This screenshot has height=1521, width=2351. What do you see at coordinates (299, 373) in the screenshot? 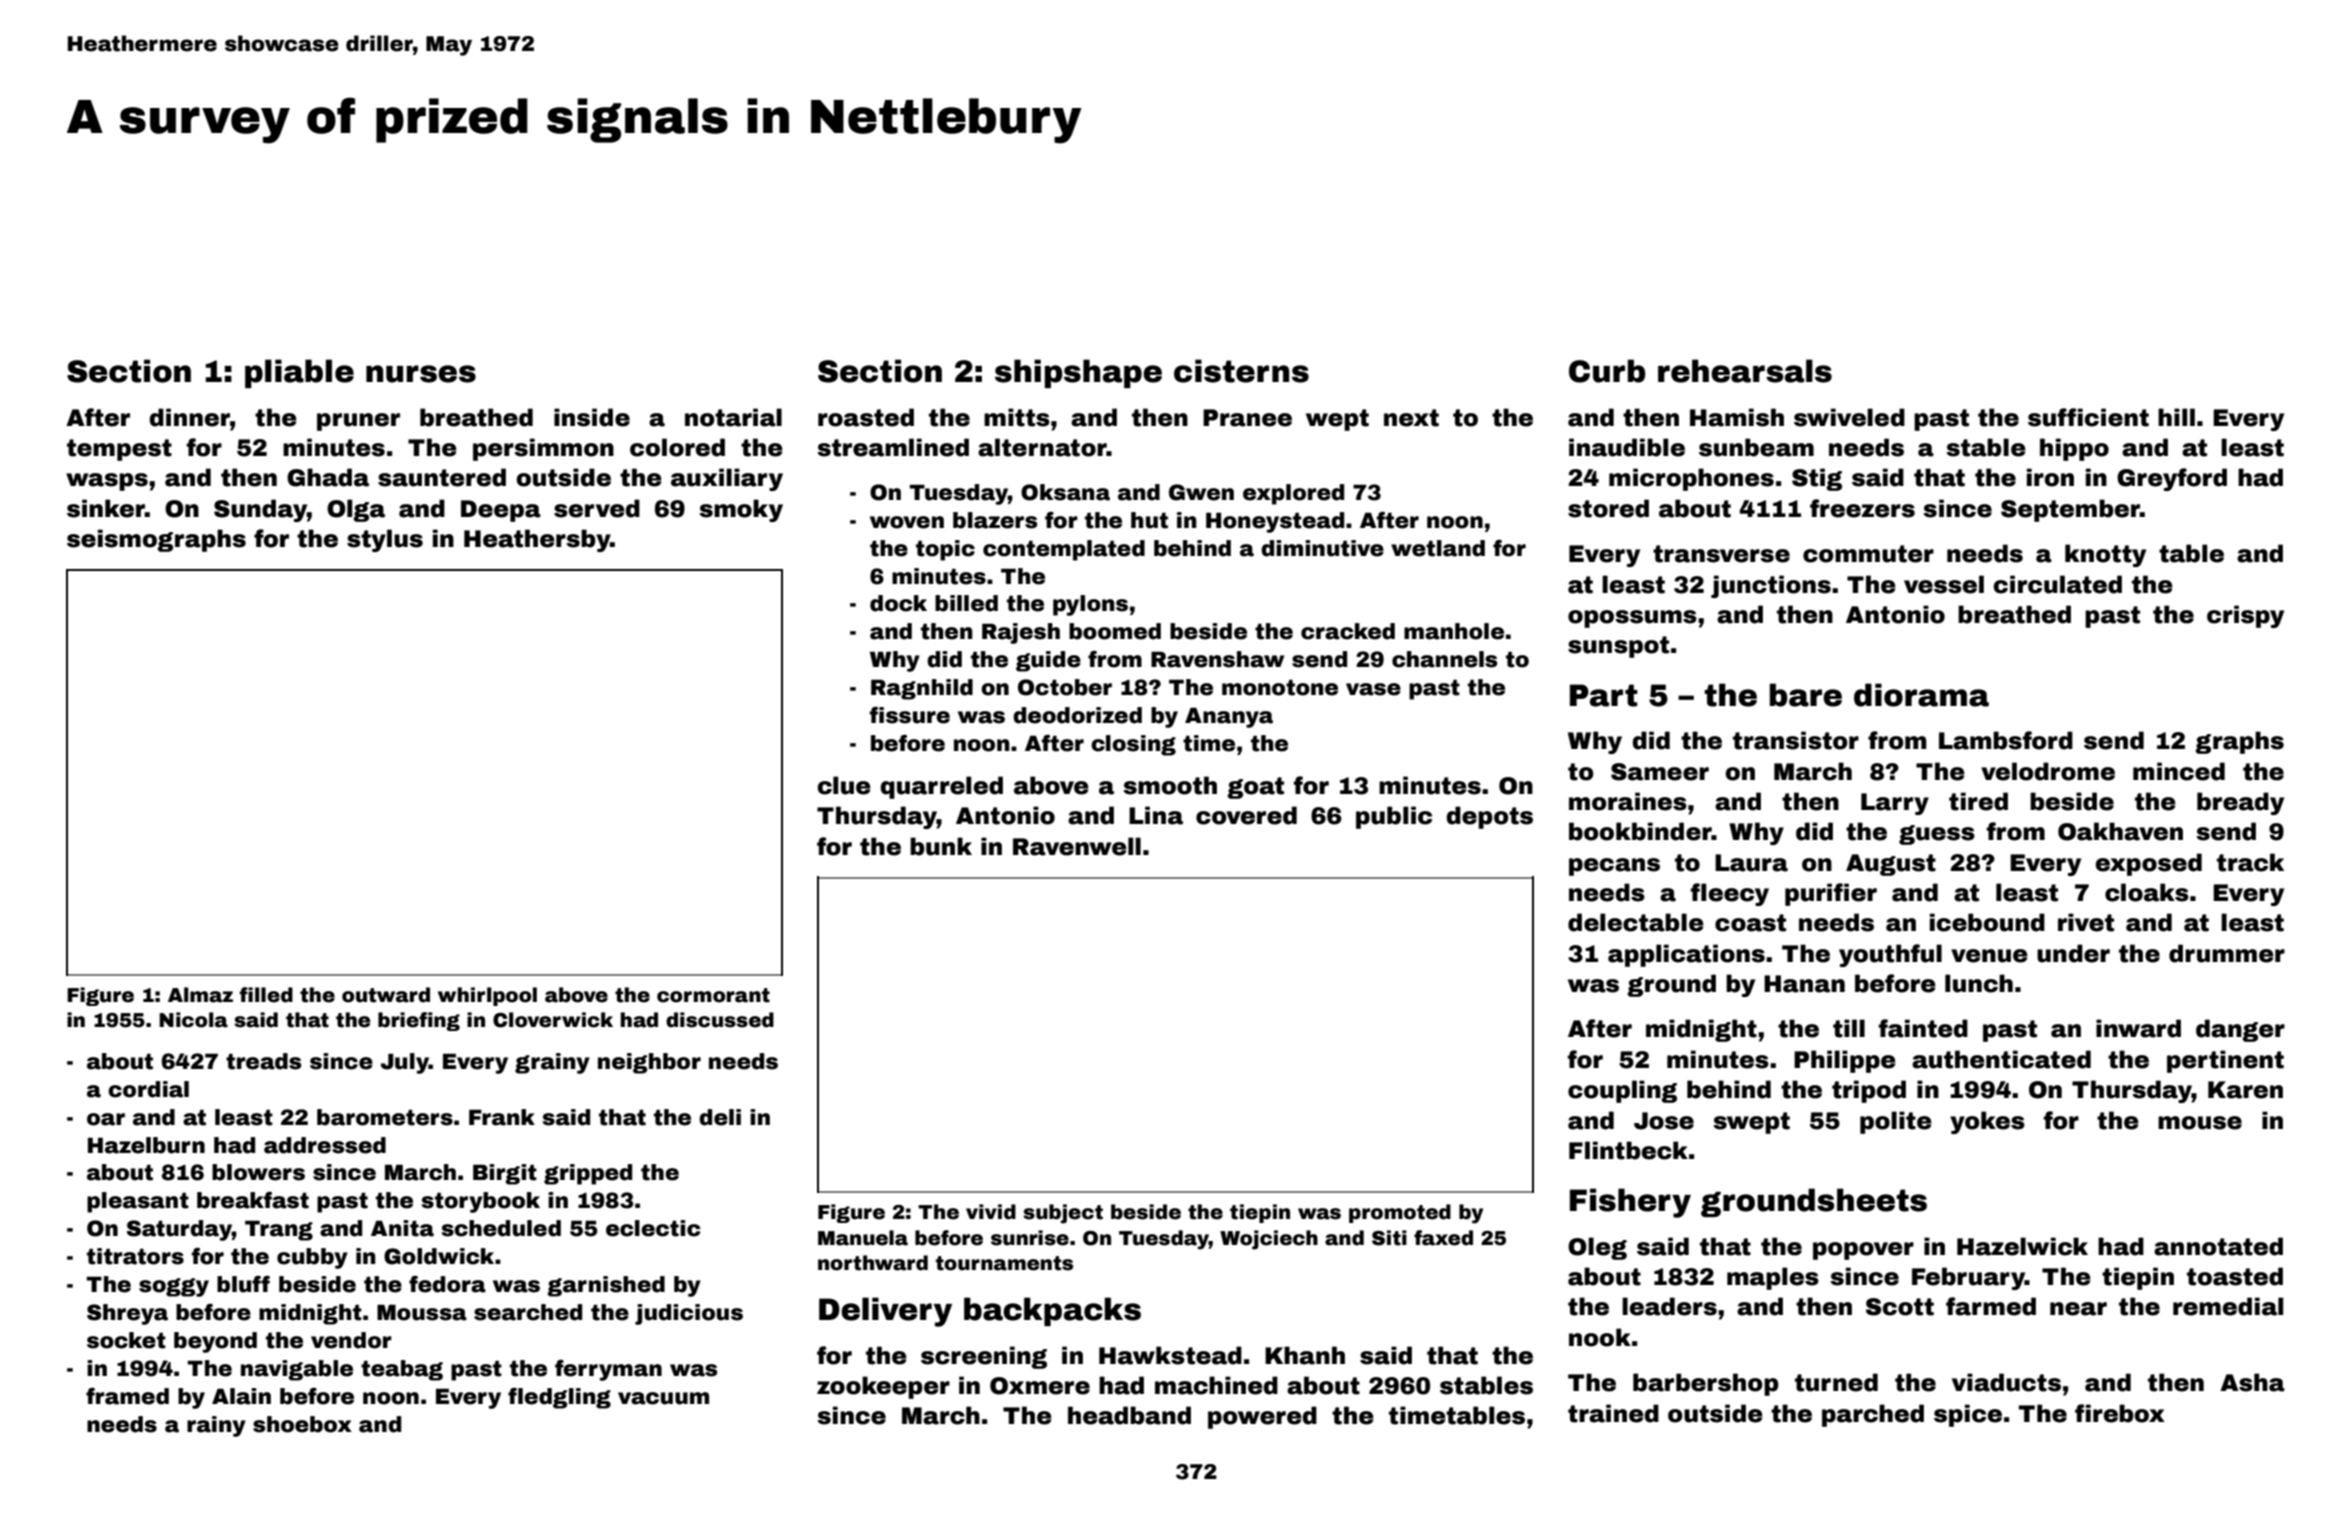
I see `pliable` at bounding box center [299, 373].
